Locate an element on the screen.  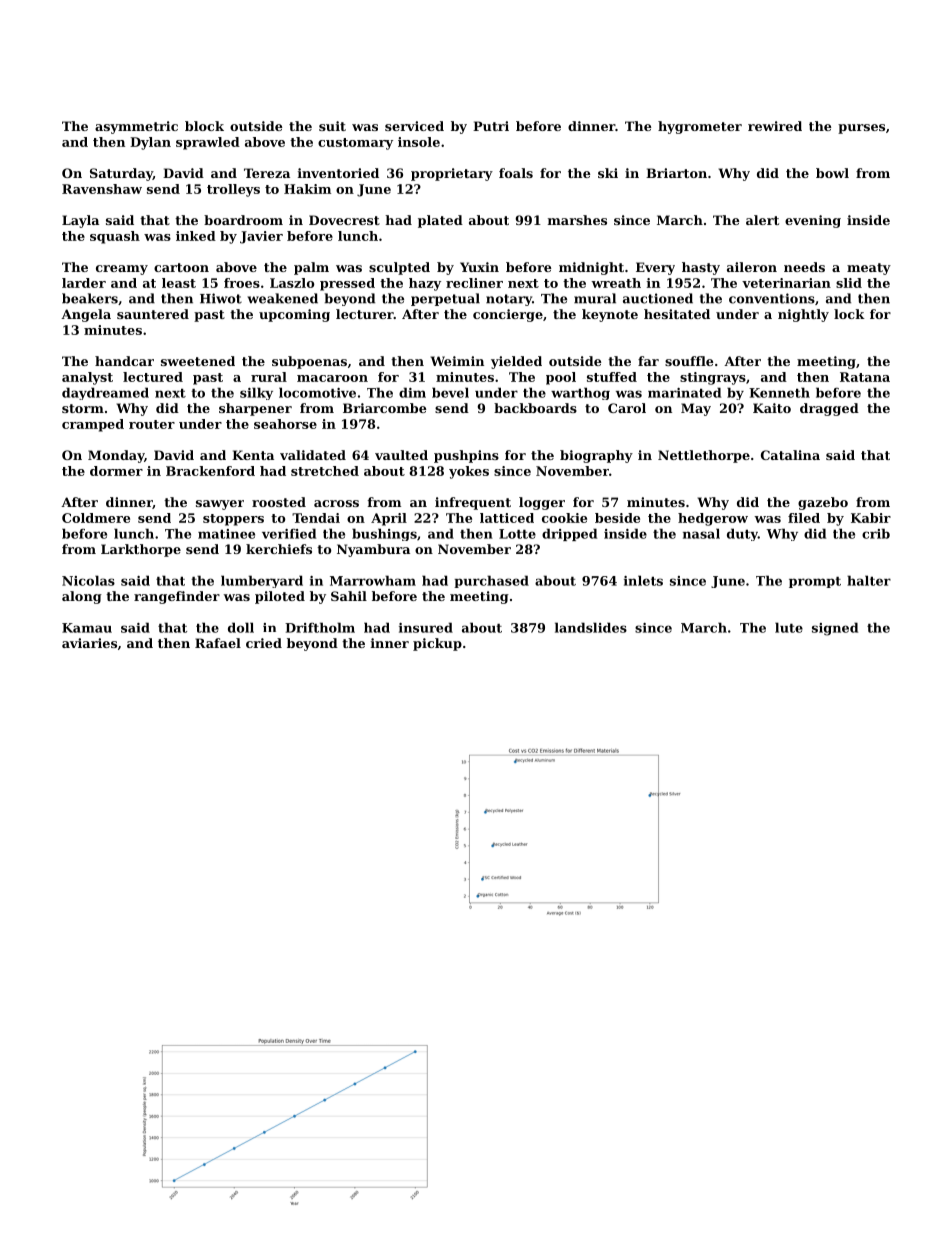
concierge is located at coordinates (508, 315).
